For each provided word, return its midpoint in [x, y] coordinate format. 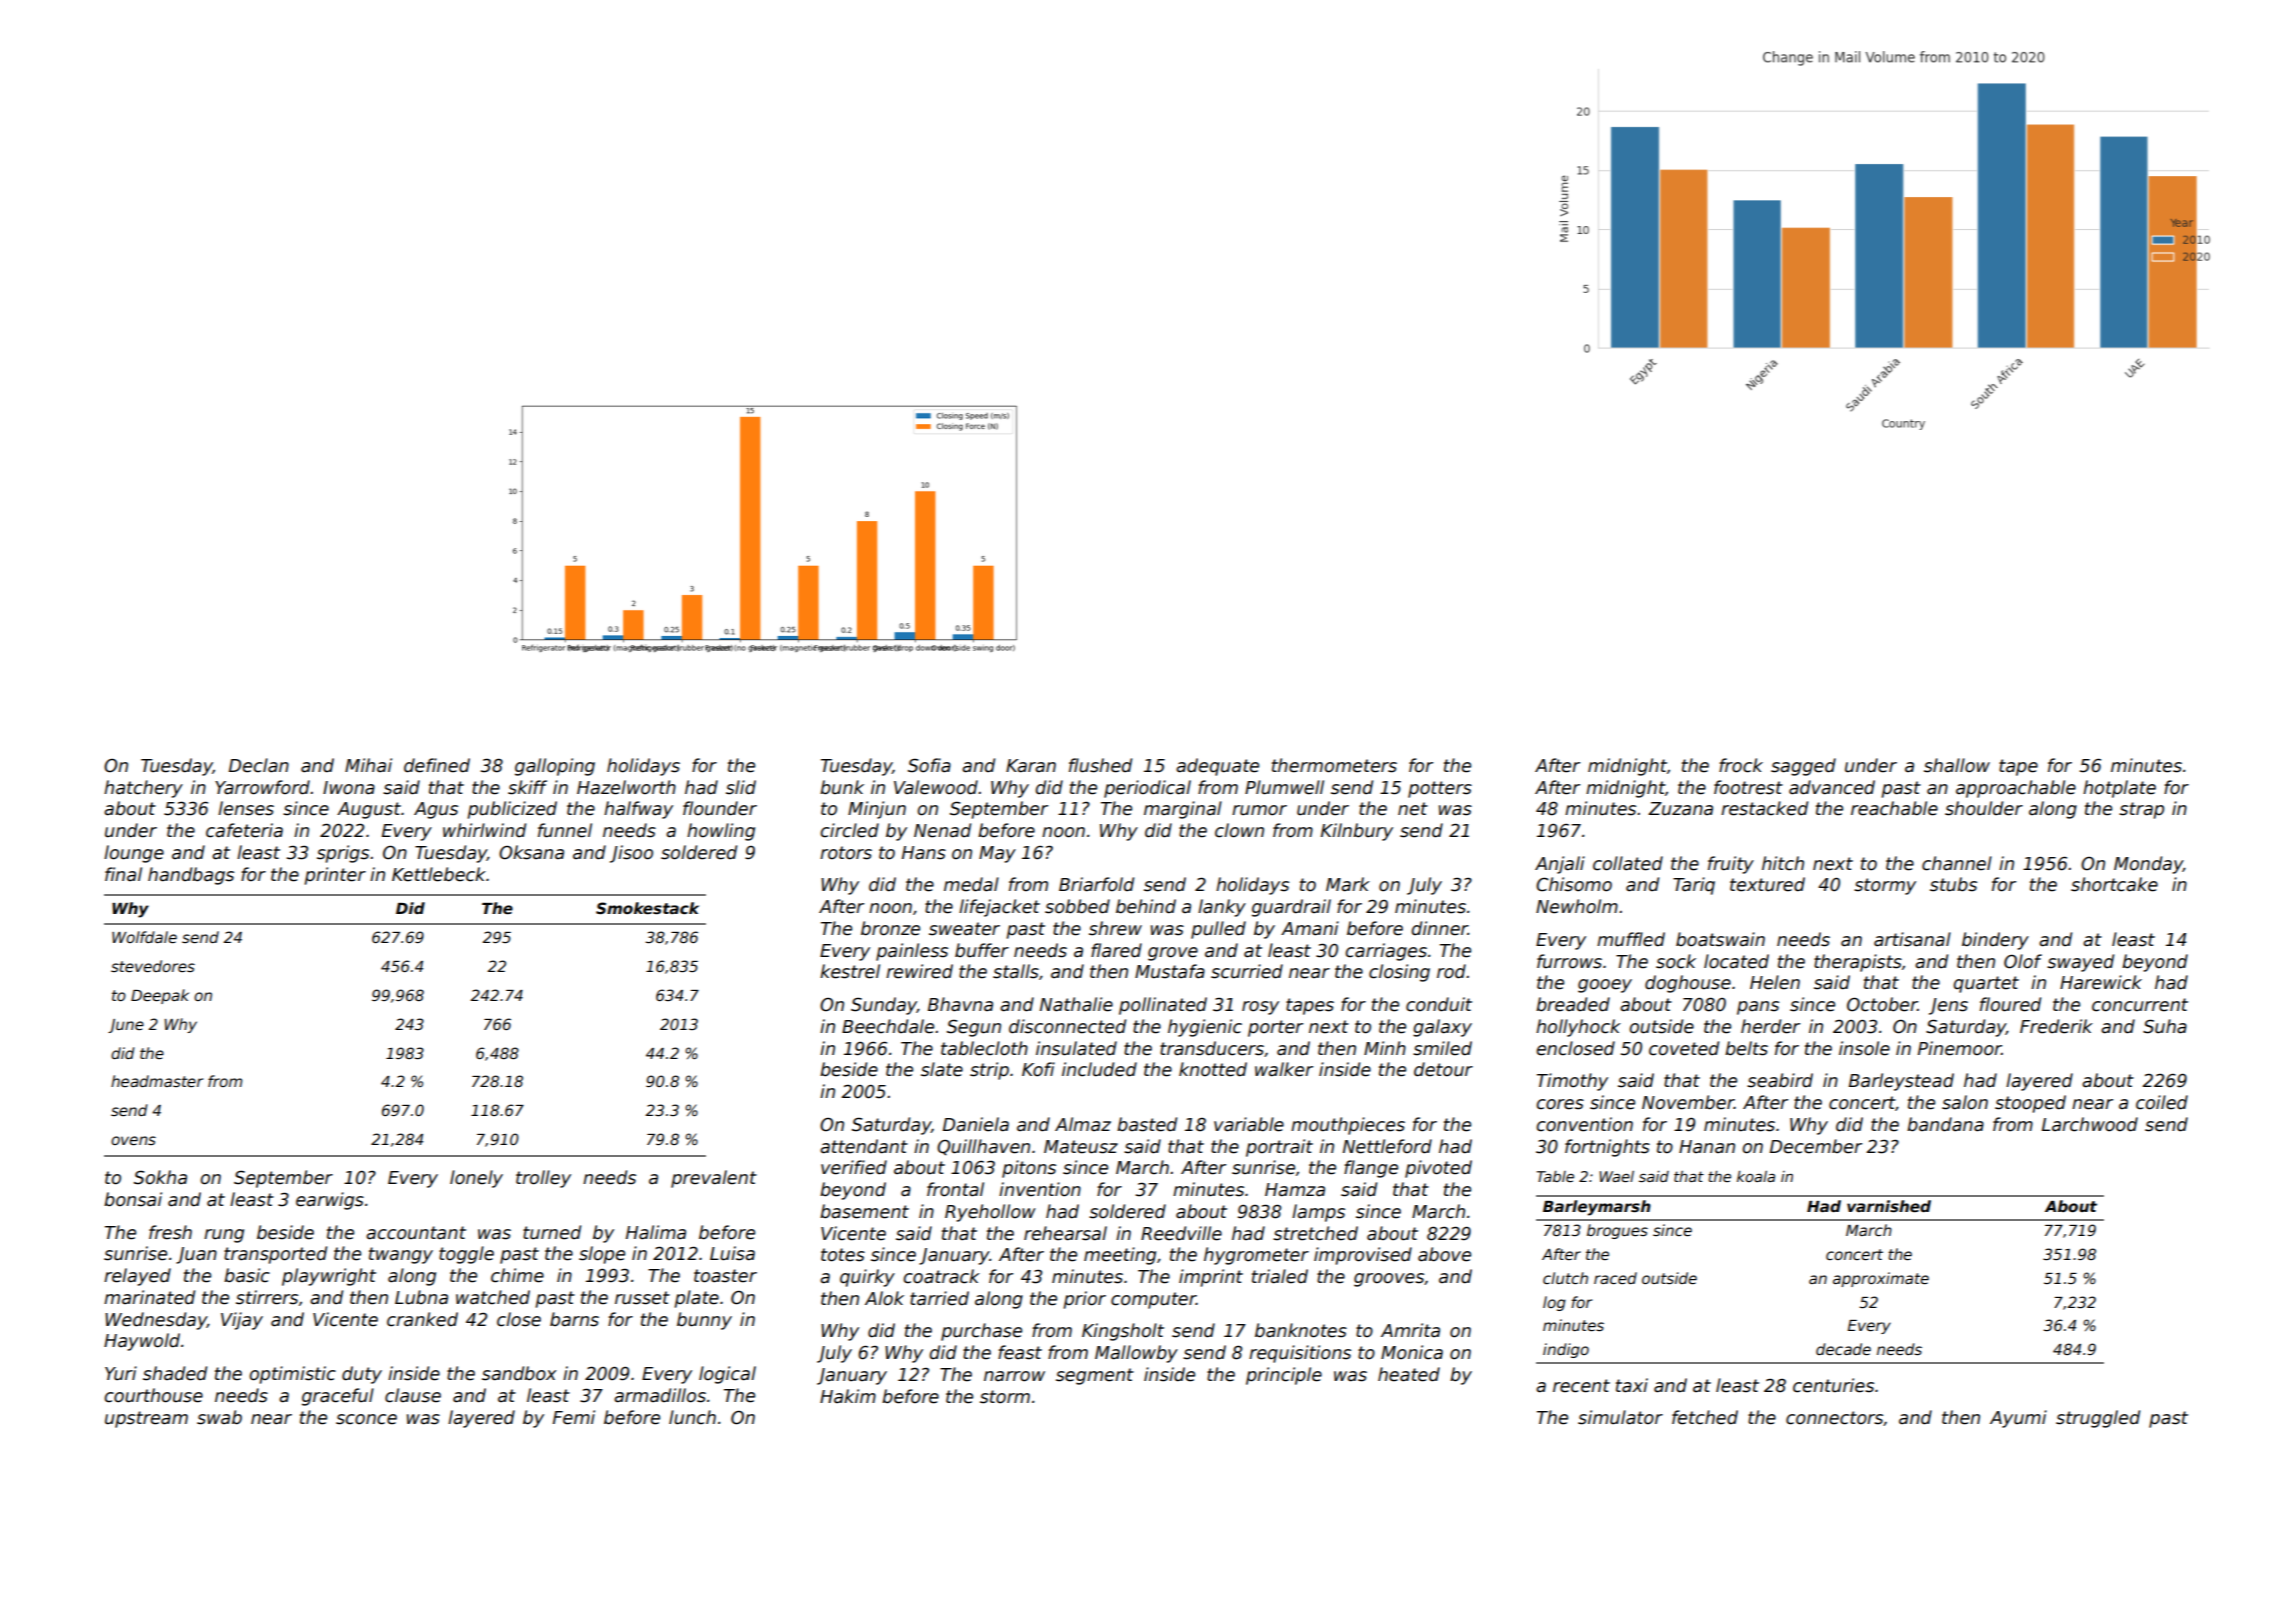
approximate [1881, 1279]
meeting [1120, 1256]
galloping [555, 767]
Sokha [160, 1177]
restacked [1764, 808]
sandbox [519, 1373]
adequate [1217, 767]
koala [1756, 1176]
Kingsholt [1123, 1332]
